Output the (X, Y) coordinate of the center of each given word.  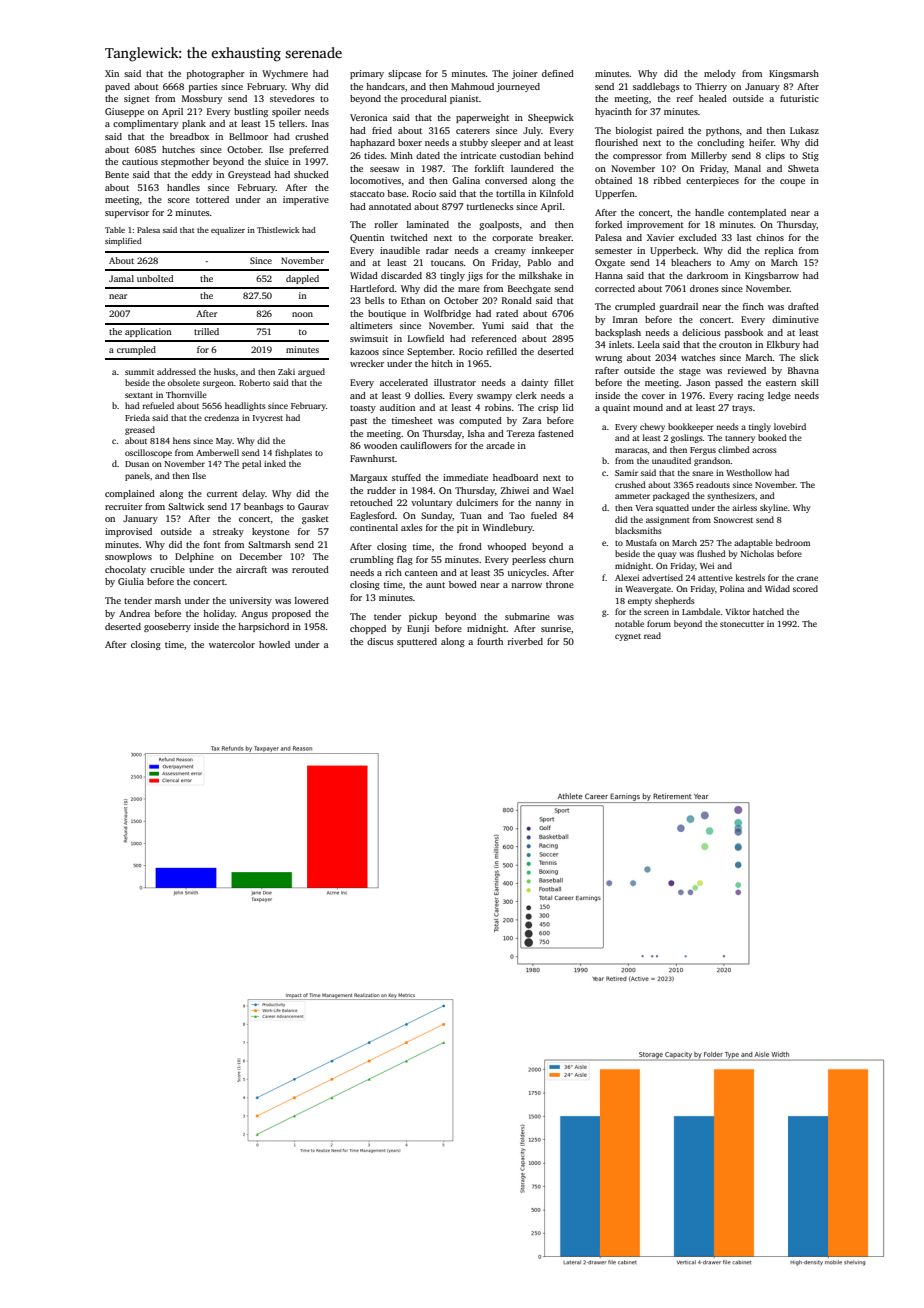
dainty (534, 383)
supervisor (127, 213)
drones (704, 288)
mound (648, 407)
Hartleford (372, 288)
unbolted (155, 278)
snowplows (128, 557)
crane (807, 578)
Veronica (369, 117)
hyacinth (613, 112)
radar (437, 250)
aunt (435, 585)
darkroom (707, 275)
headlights (245, 406)
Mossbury (202, 99)
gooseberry (167, 627)
